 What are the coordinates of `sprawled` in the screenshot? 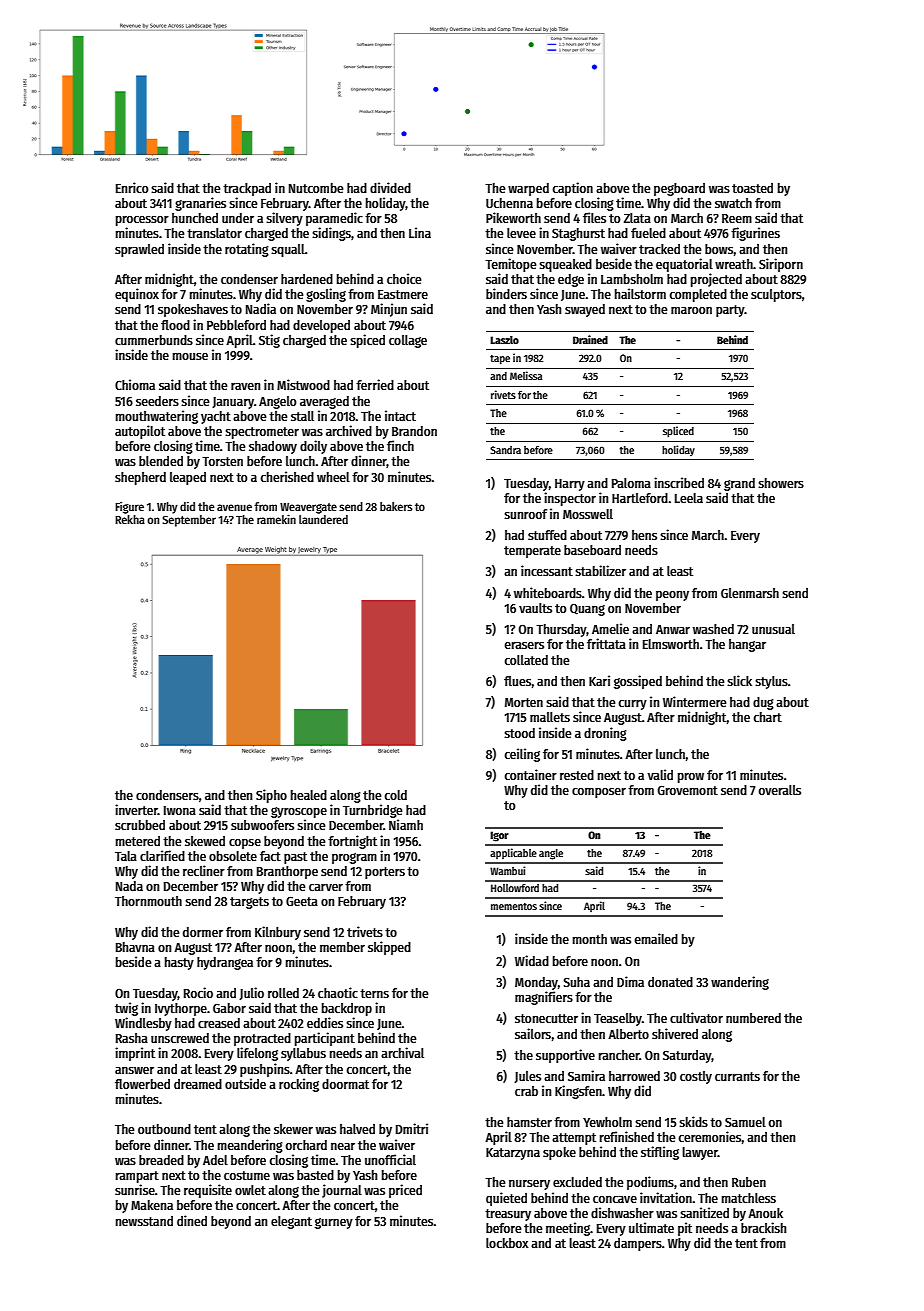 It's located at (139, 250).
